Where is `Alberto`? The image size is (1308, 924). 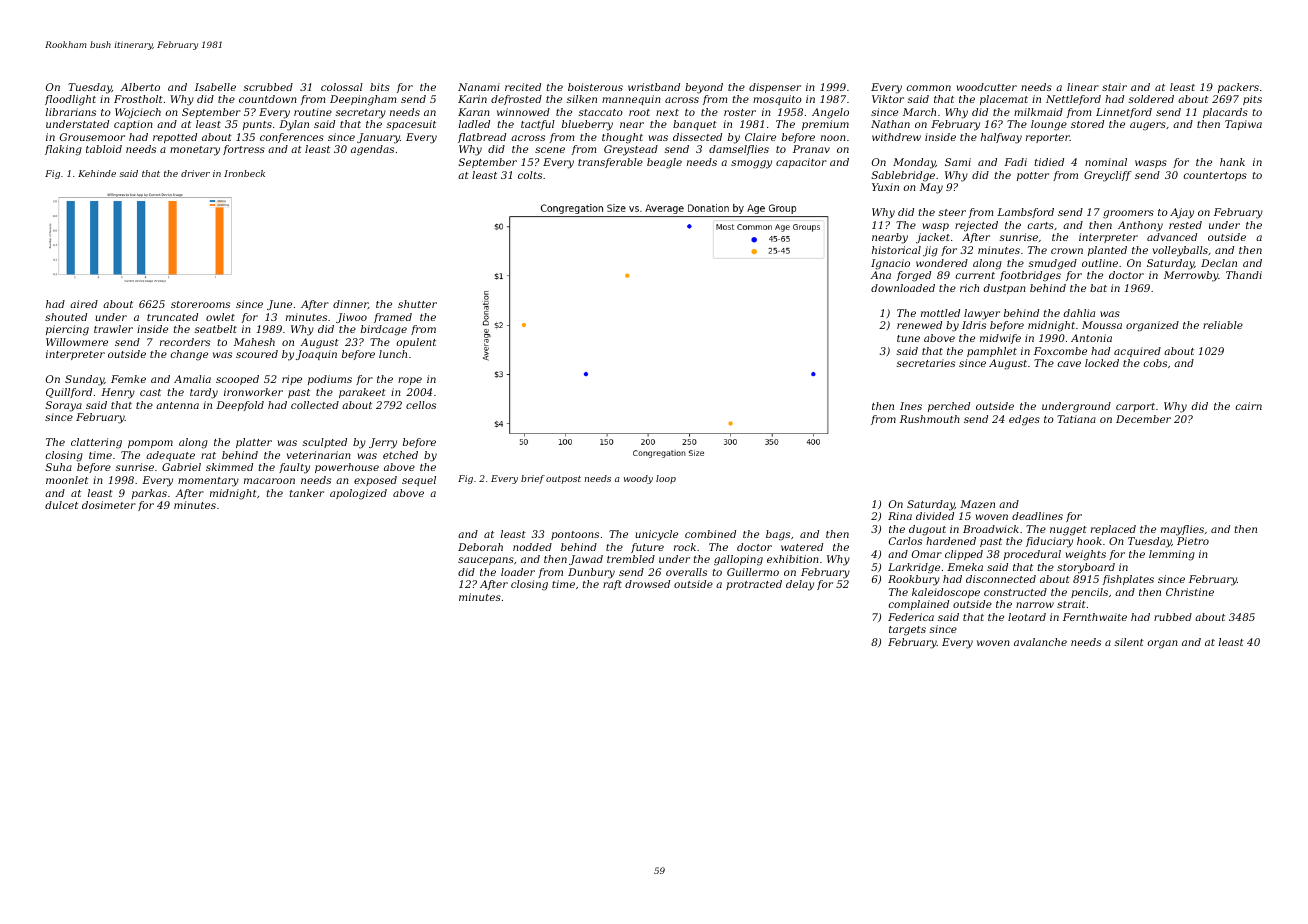
Alberto is located at coordinates (140, 87).
